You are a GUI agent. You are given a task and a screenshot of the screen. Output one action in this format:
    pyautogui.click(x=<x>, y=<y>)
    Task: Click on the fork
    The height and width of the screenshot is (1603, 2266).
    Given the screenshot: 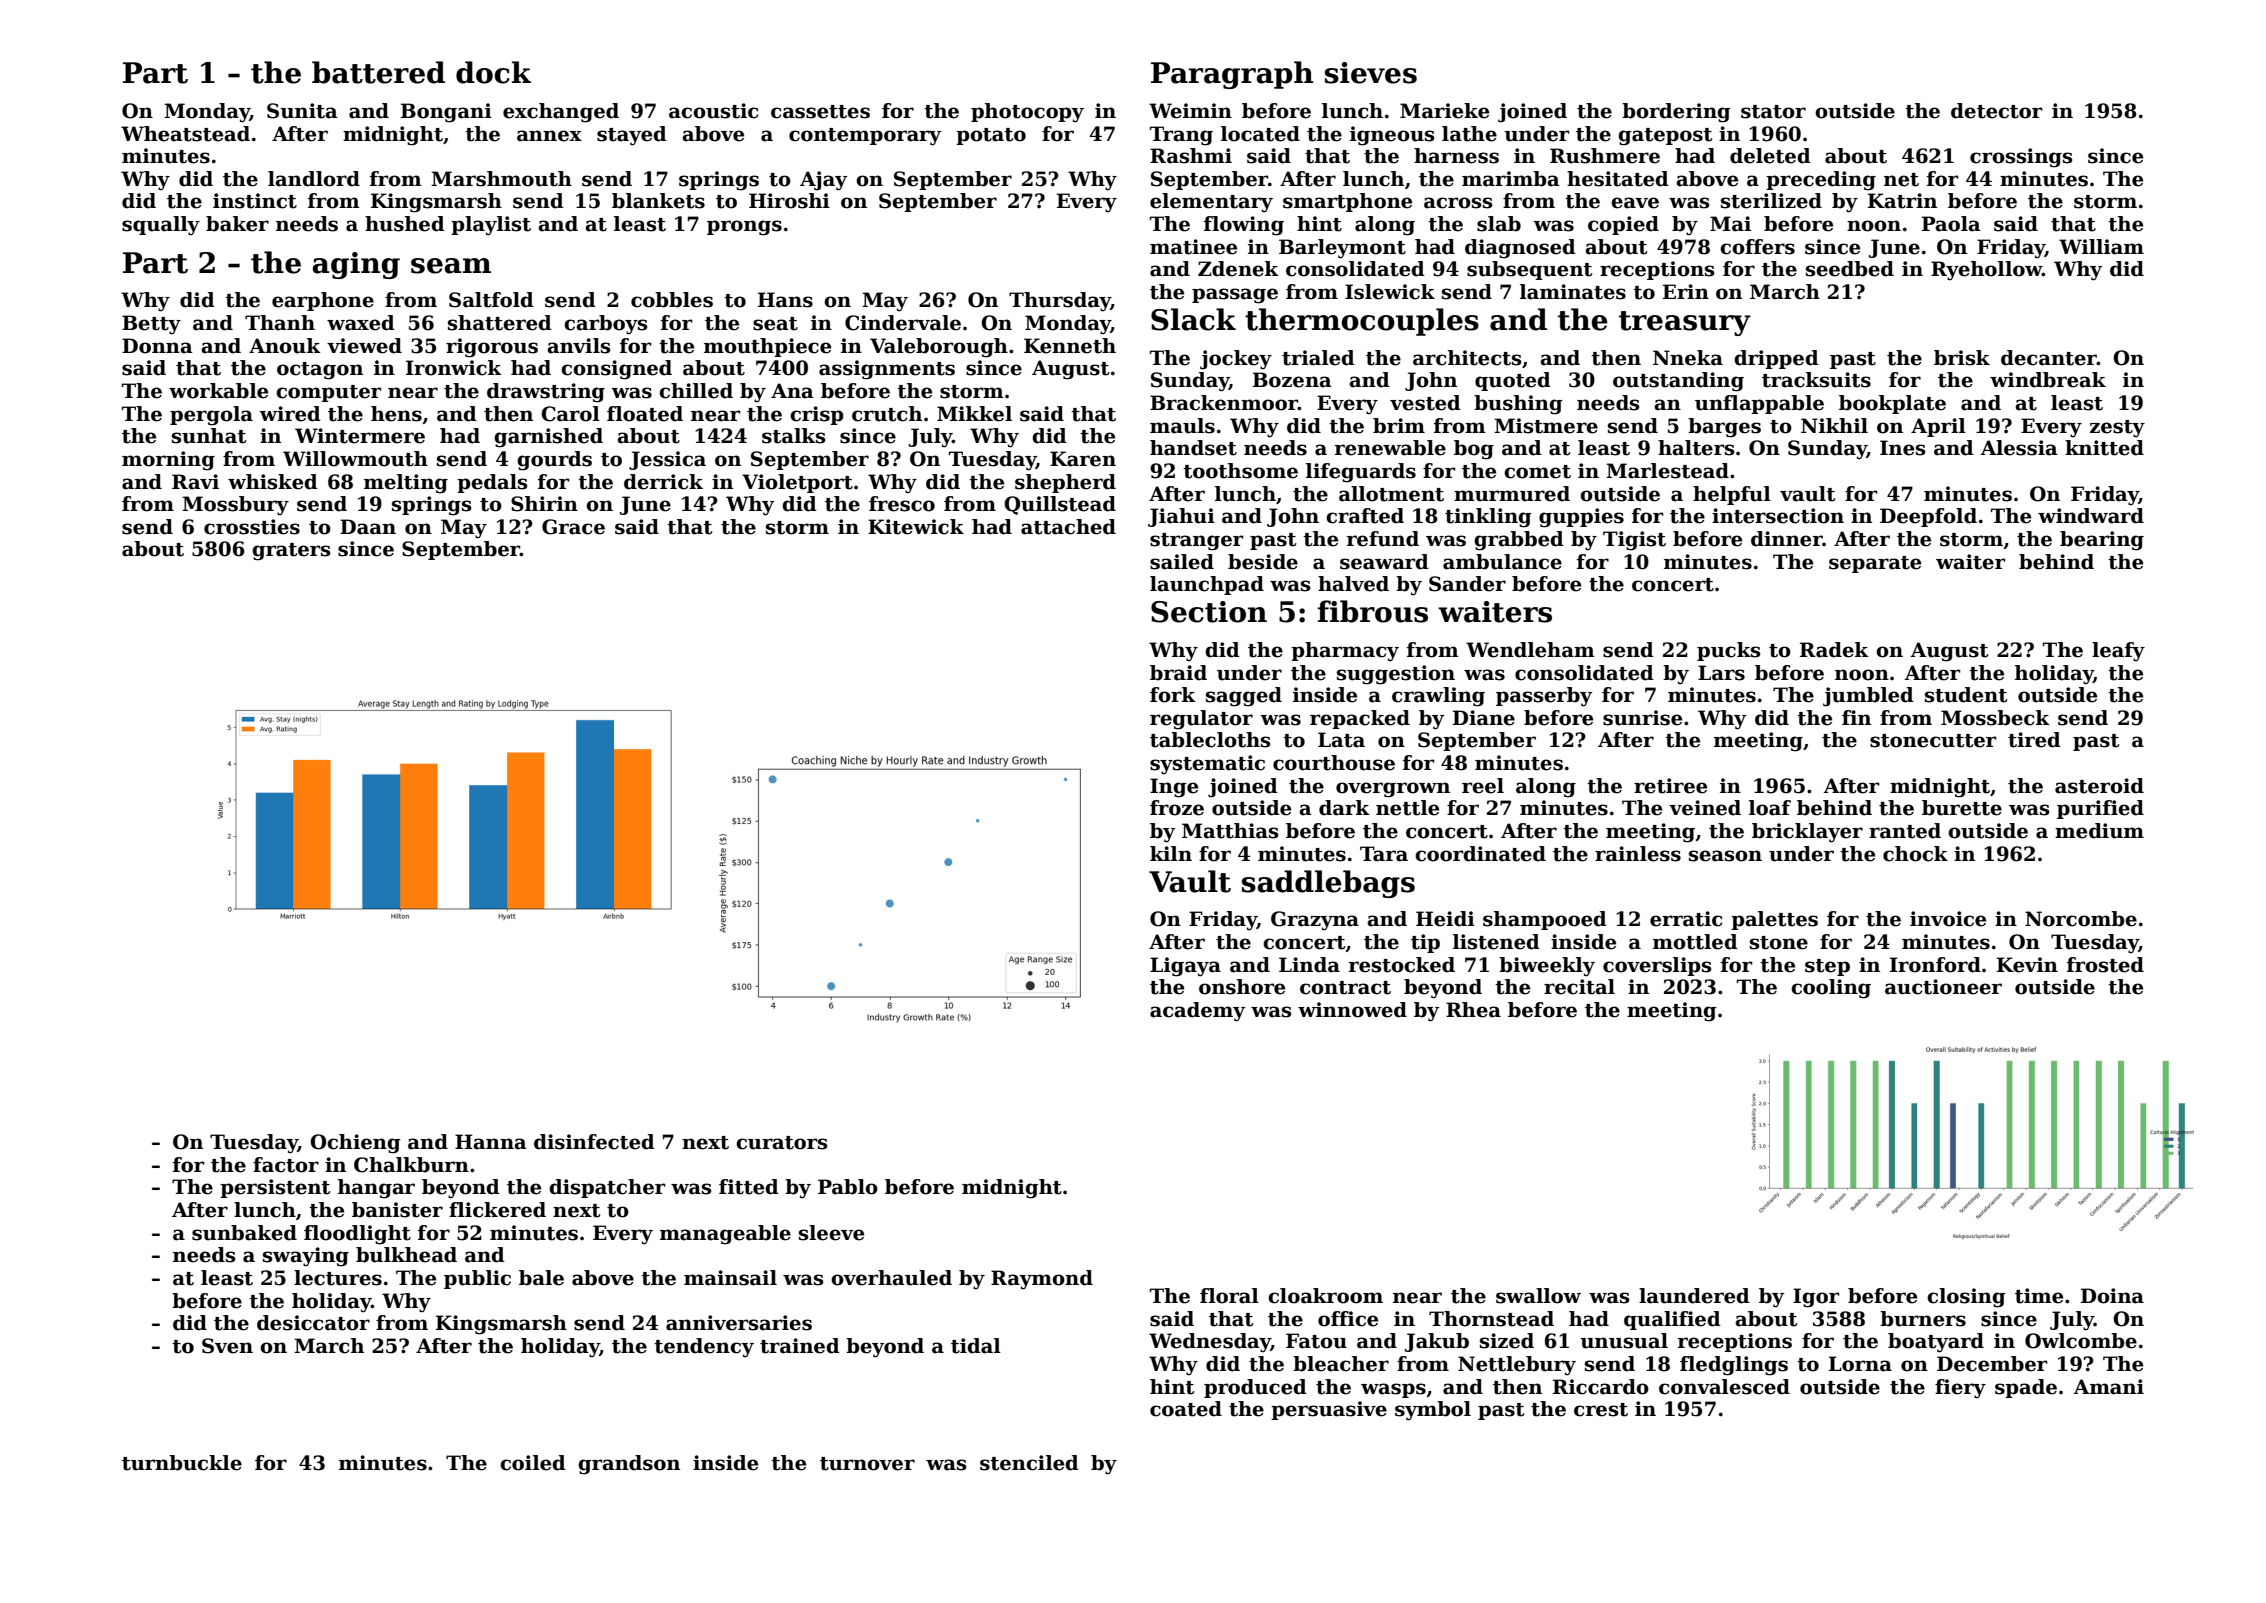 What is the action you would take?
    pyautogui.click(x=1173, y=695)
